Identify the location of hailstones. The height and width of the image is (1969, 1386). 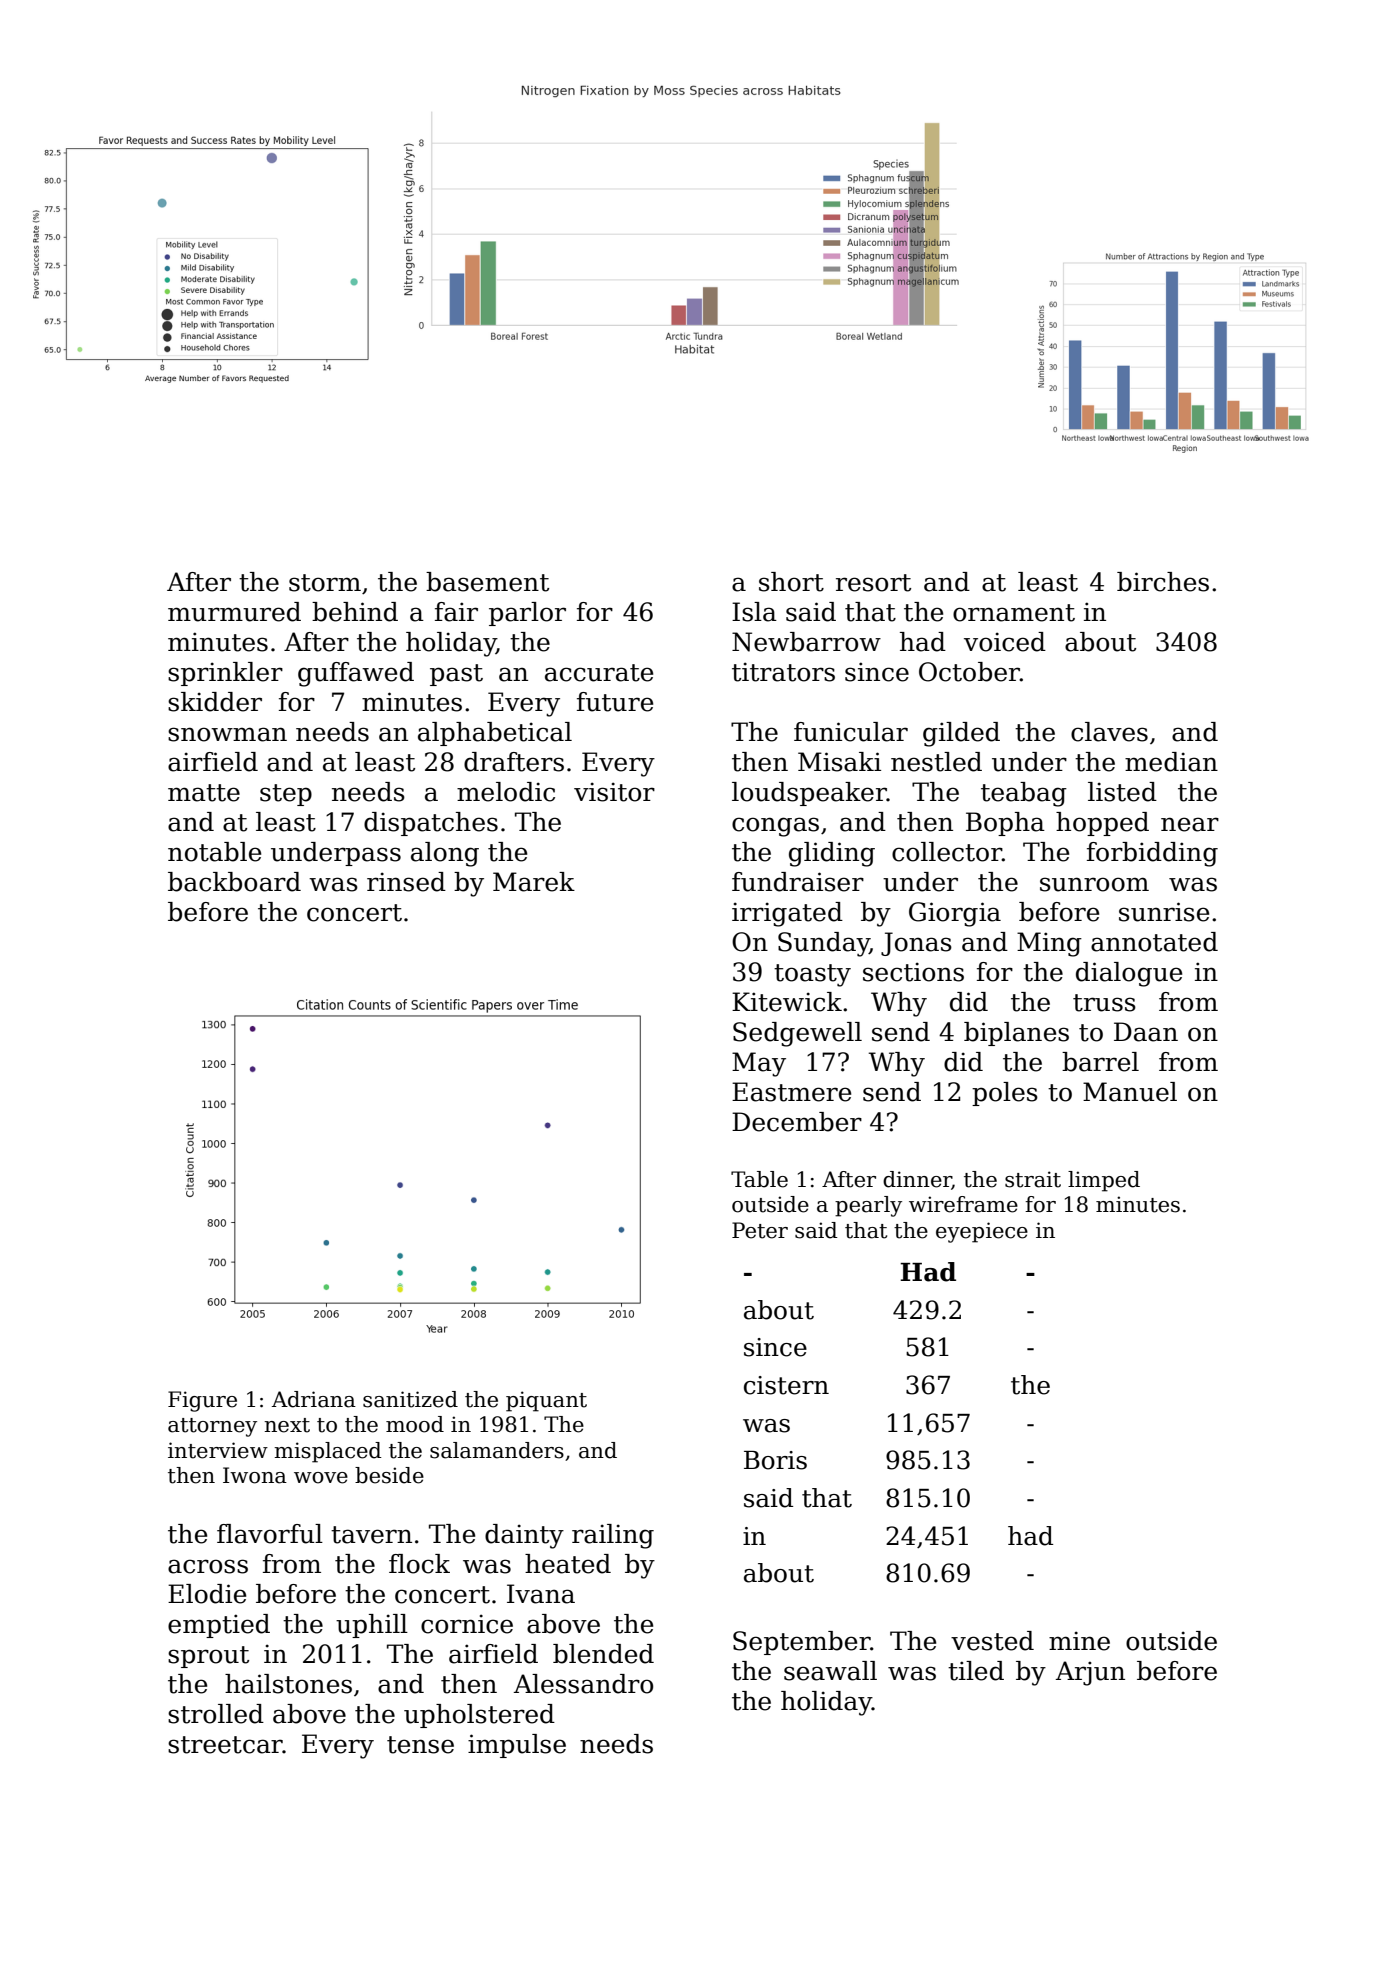
(288, 1684).
